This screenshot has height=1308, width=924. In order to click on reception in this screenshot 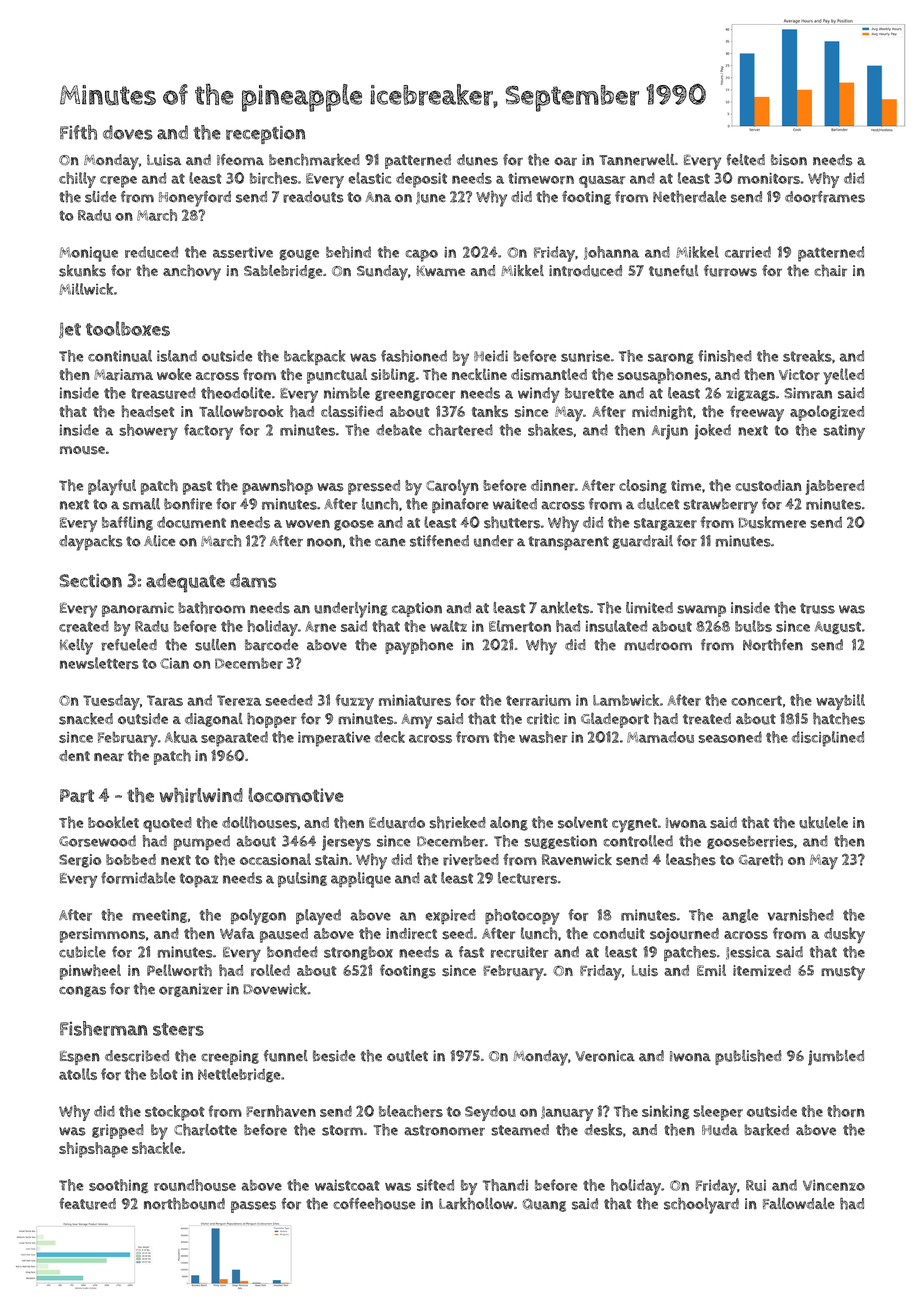, I will do `click(265, 135)`.
